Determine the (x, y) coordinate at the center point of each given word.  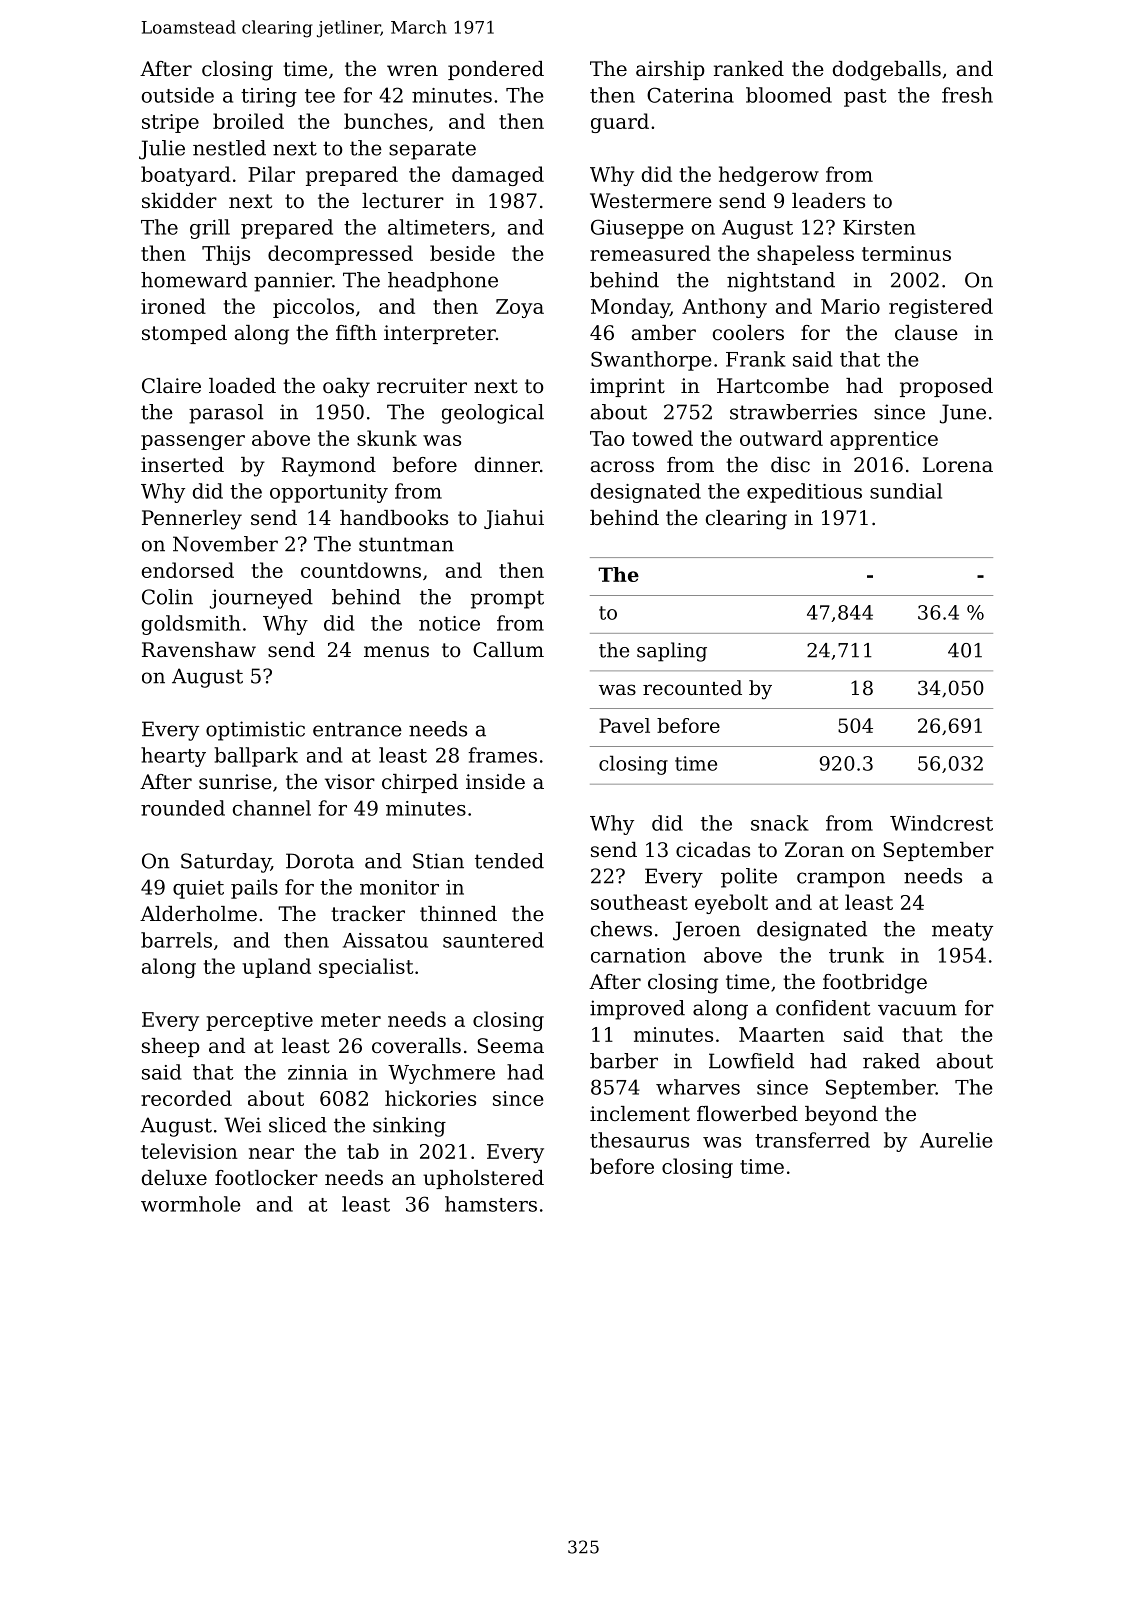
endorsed (188, 570)
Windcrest (941, 823)
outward (781, 438)
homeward (194, 280)
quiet (198, 889)
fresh (967, 95)
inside (495, 782)
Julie (162, 150)
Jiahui (514, 519)
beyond (841, 1116)
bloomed (789, 95)
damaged (498, 176)
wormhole (191, 1204)
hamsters (491, 1204)
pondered (496, 70)
